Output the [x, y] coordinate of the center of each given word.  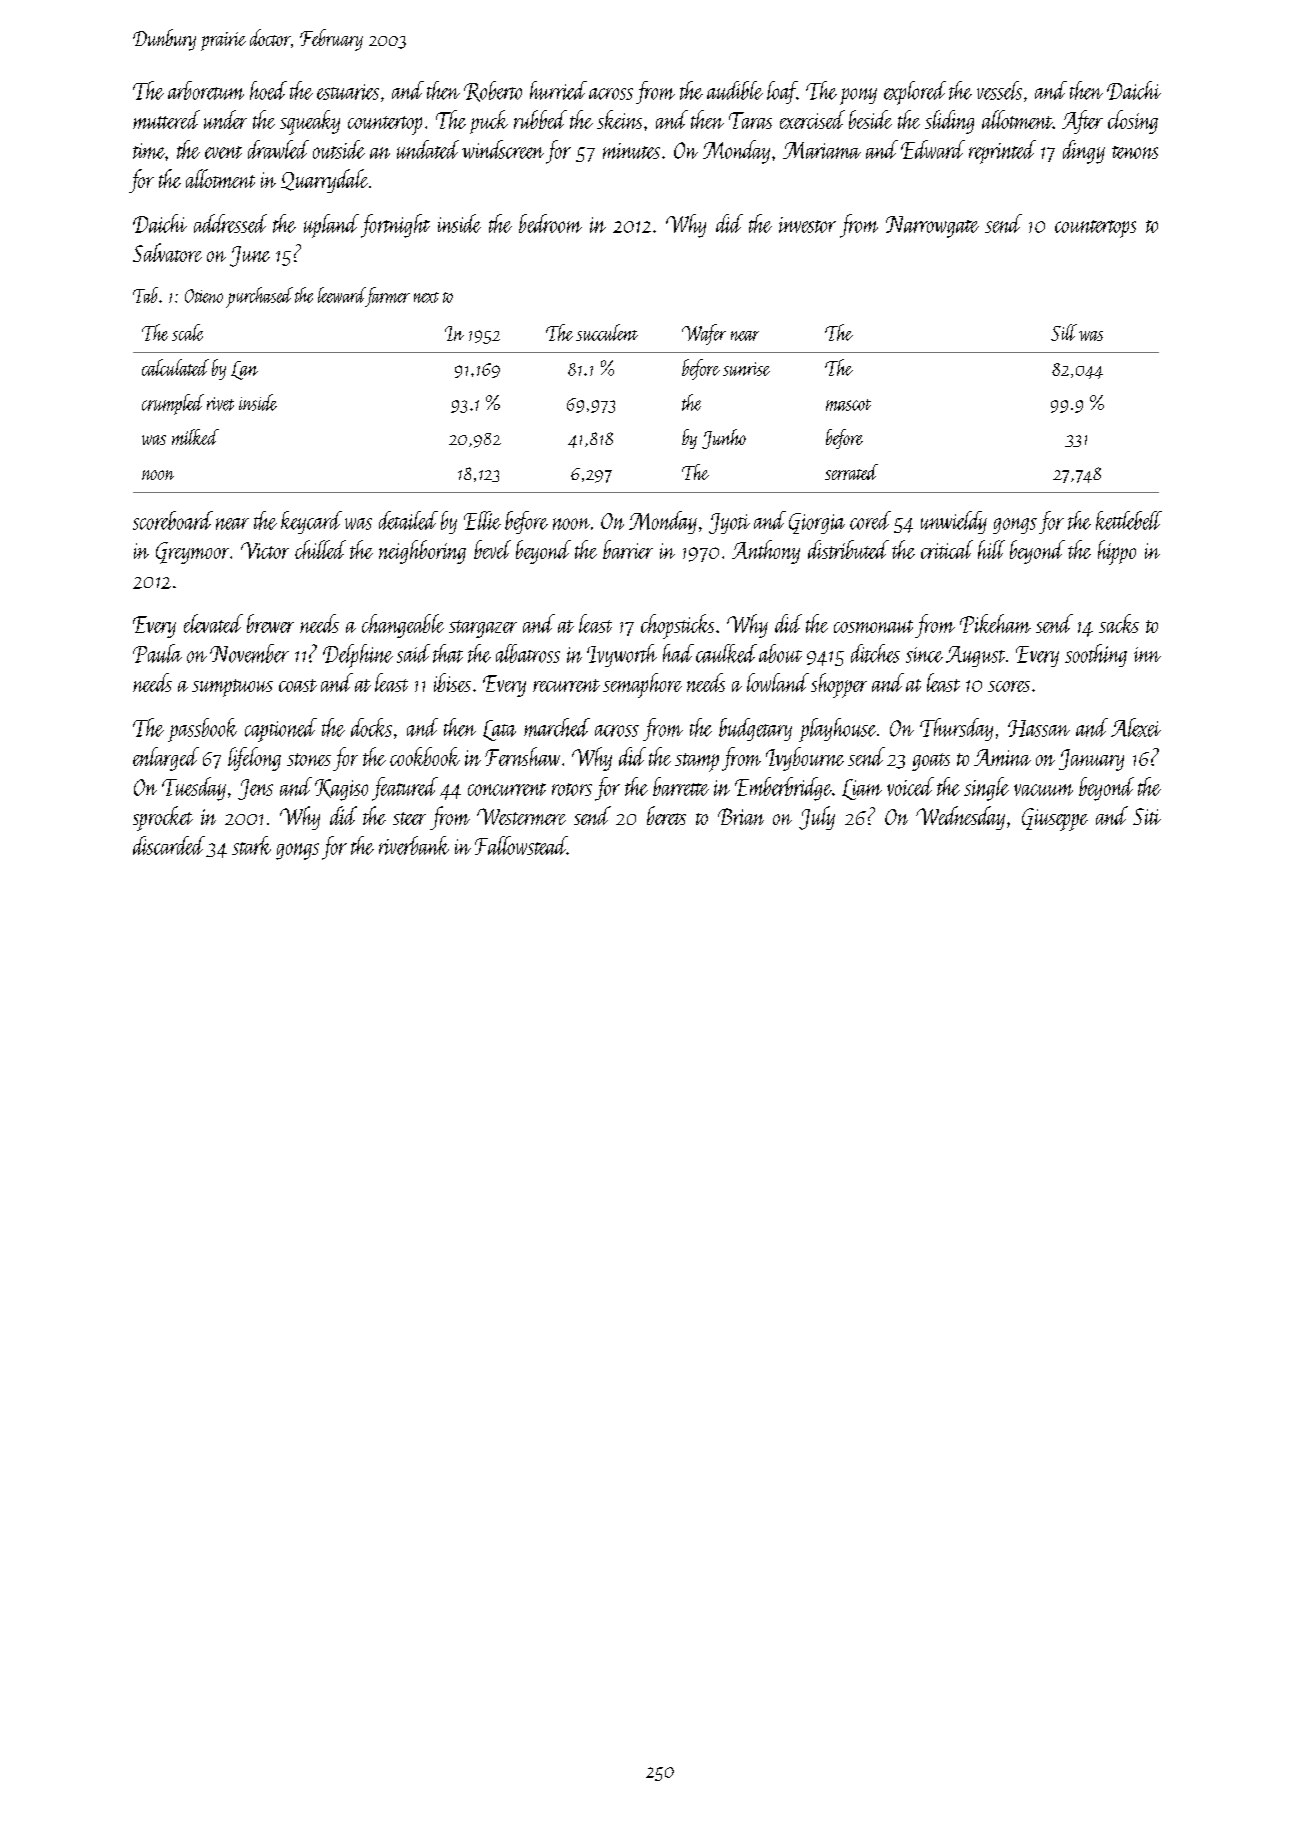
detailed [408, 520]
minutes [631, 151]
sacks [1119, 623]
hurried [558, 90]
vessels [999, 90]
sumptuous [232, 688]
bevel [492, 549]
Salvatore [167, 252]
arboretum [206, 90]
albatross [528, 653]
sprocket [163, 818]
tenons [1135, 152]
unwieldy [954, 522]
